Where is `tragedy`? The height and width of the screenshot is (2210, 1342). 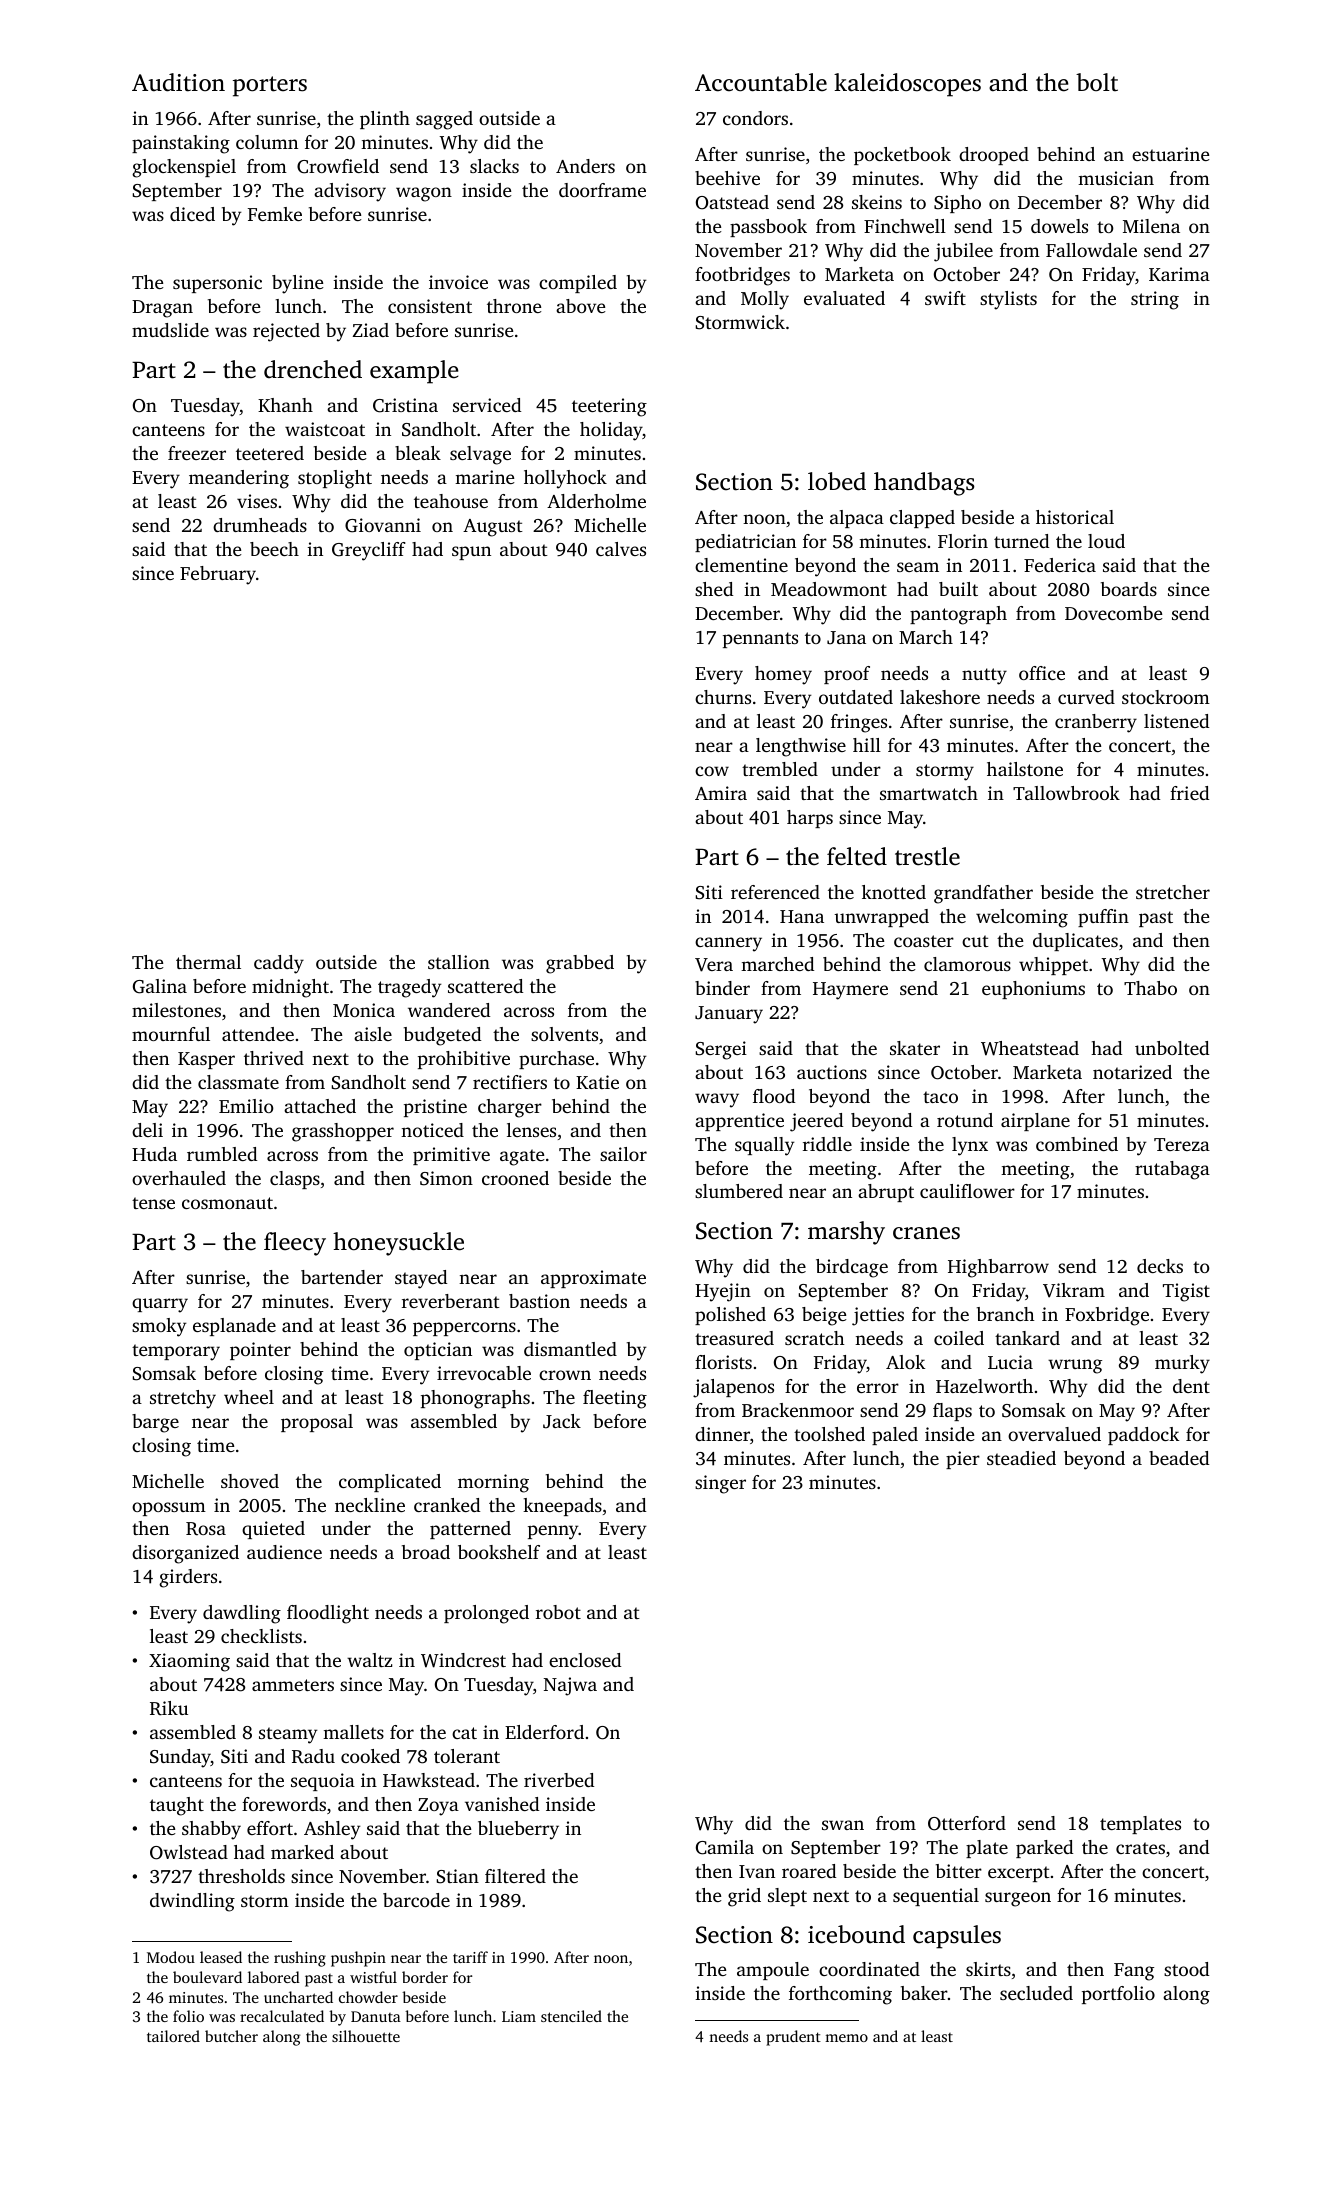
tragedy is located at coordinates (409, 988).
